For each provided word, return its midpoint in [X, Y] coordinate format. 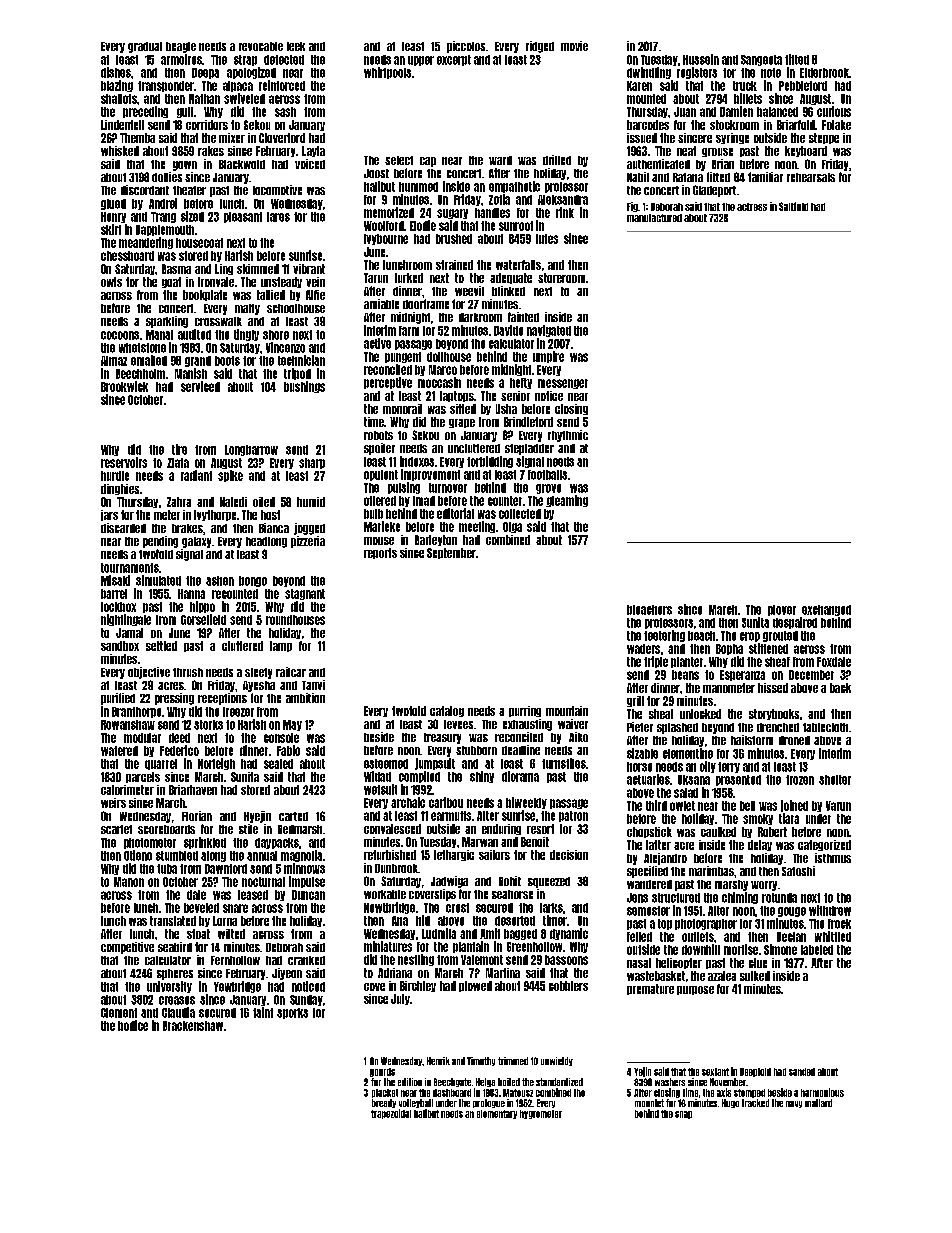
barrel [114, 594]
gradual [145, 47]
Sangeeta [761, 60]
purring [525, 711]
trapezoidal [391, 1114]
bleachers [649, 610]
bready [384, 1103]
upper [421, 61]
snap [683, 1115]
